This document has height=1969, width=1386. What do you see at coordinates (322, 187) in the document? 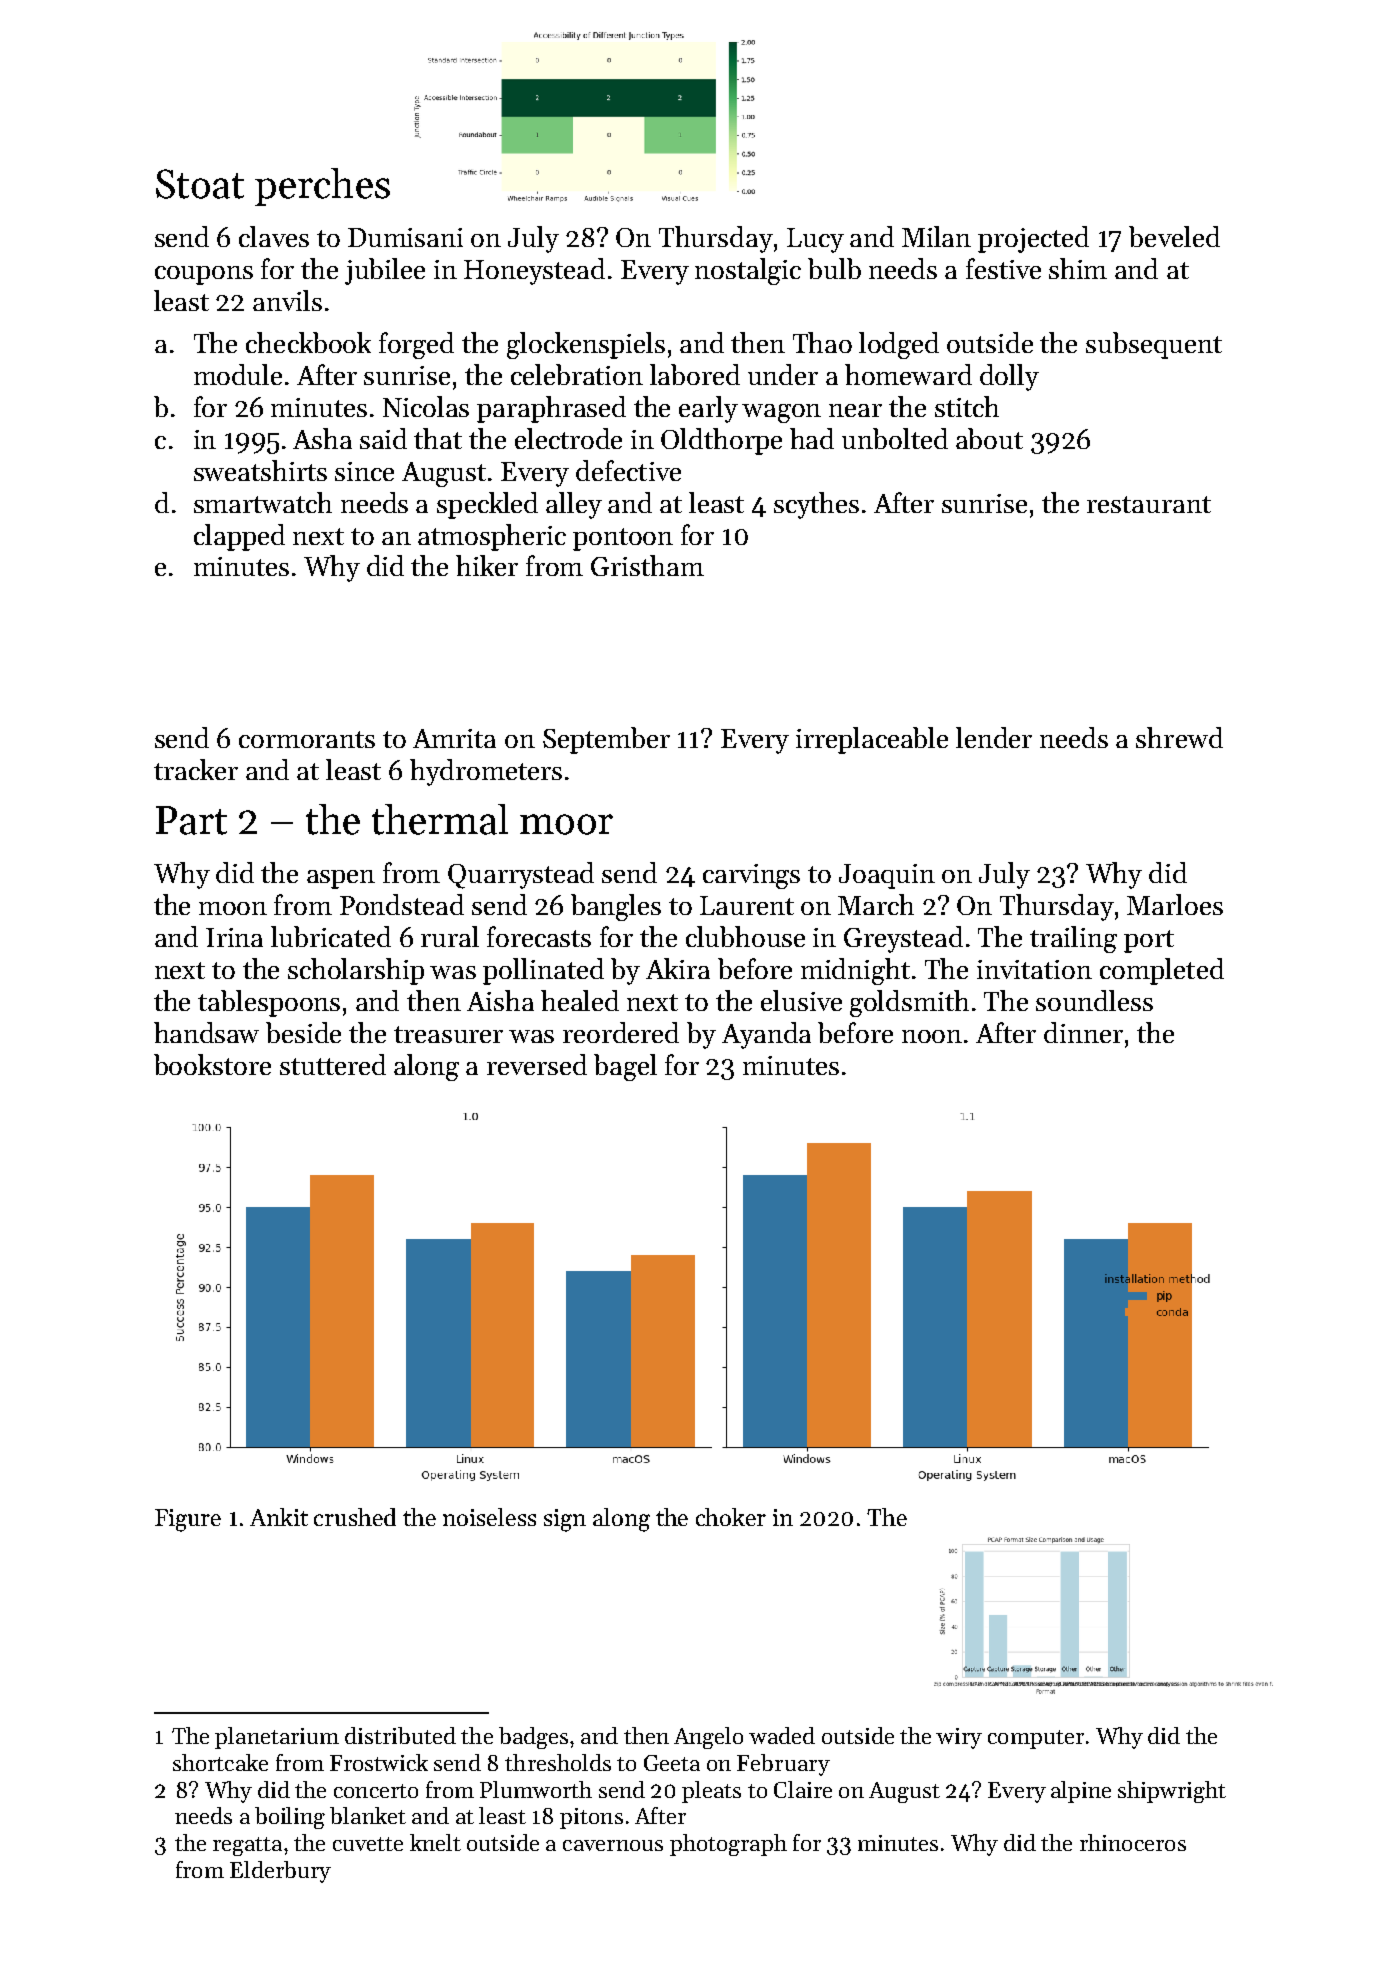
I see `perches` at bounding box center [322, 187].
